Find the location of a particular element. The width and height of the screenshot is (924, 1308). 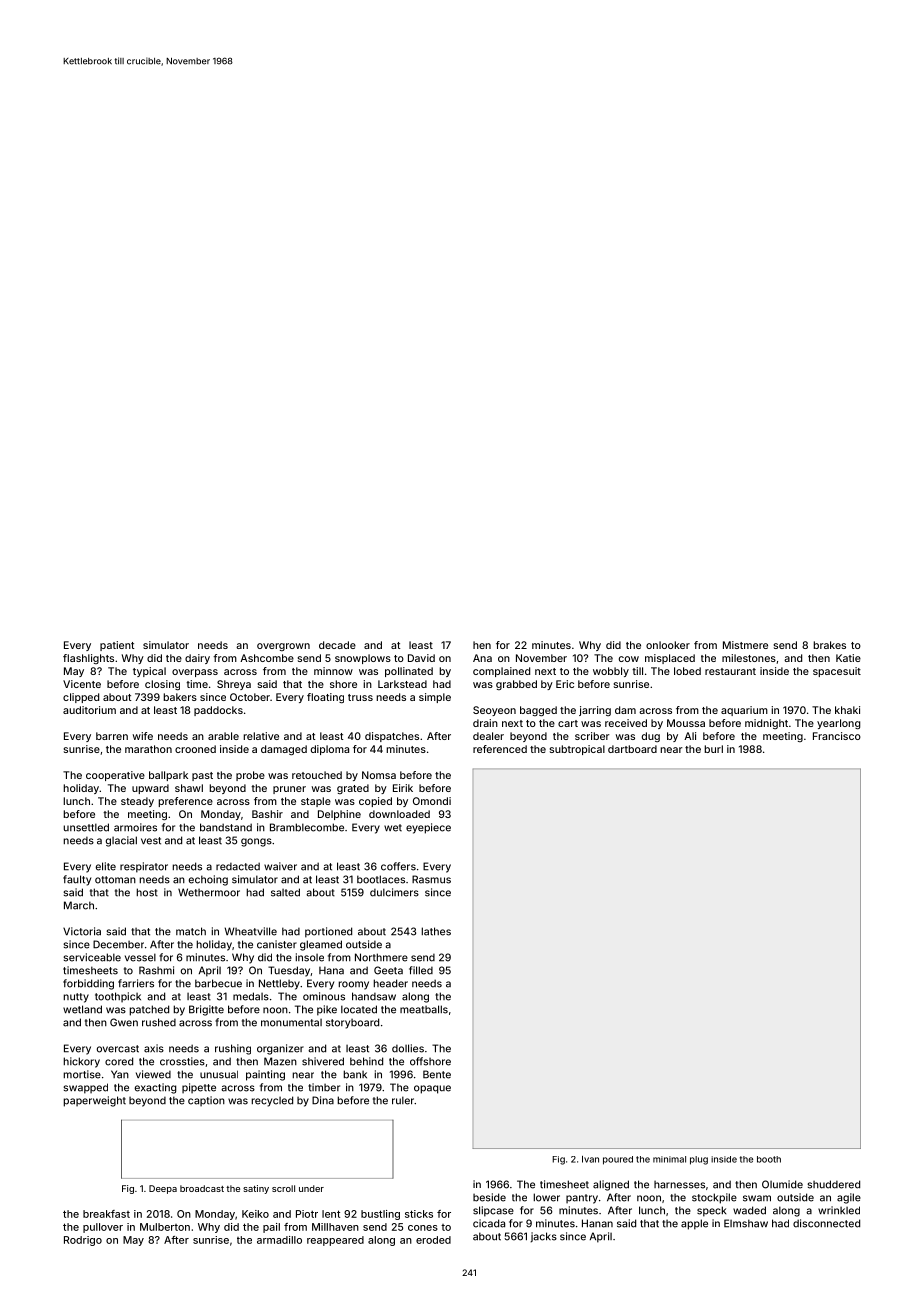

dispatches is located at coordinates (392, 737).
